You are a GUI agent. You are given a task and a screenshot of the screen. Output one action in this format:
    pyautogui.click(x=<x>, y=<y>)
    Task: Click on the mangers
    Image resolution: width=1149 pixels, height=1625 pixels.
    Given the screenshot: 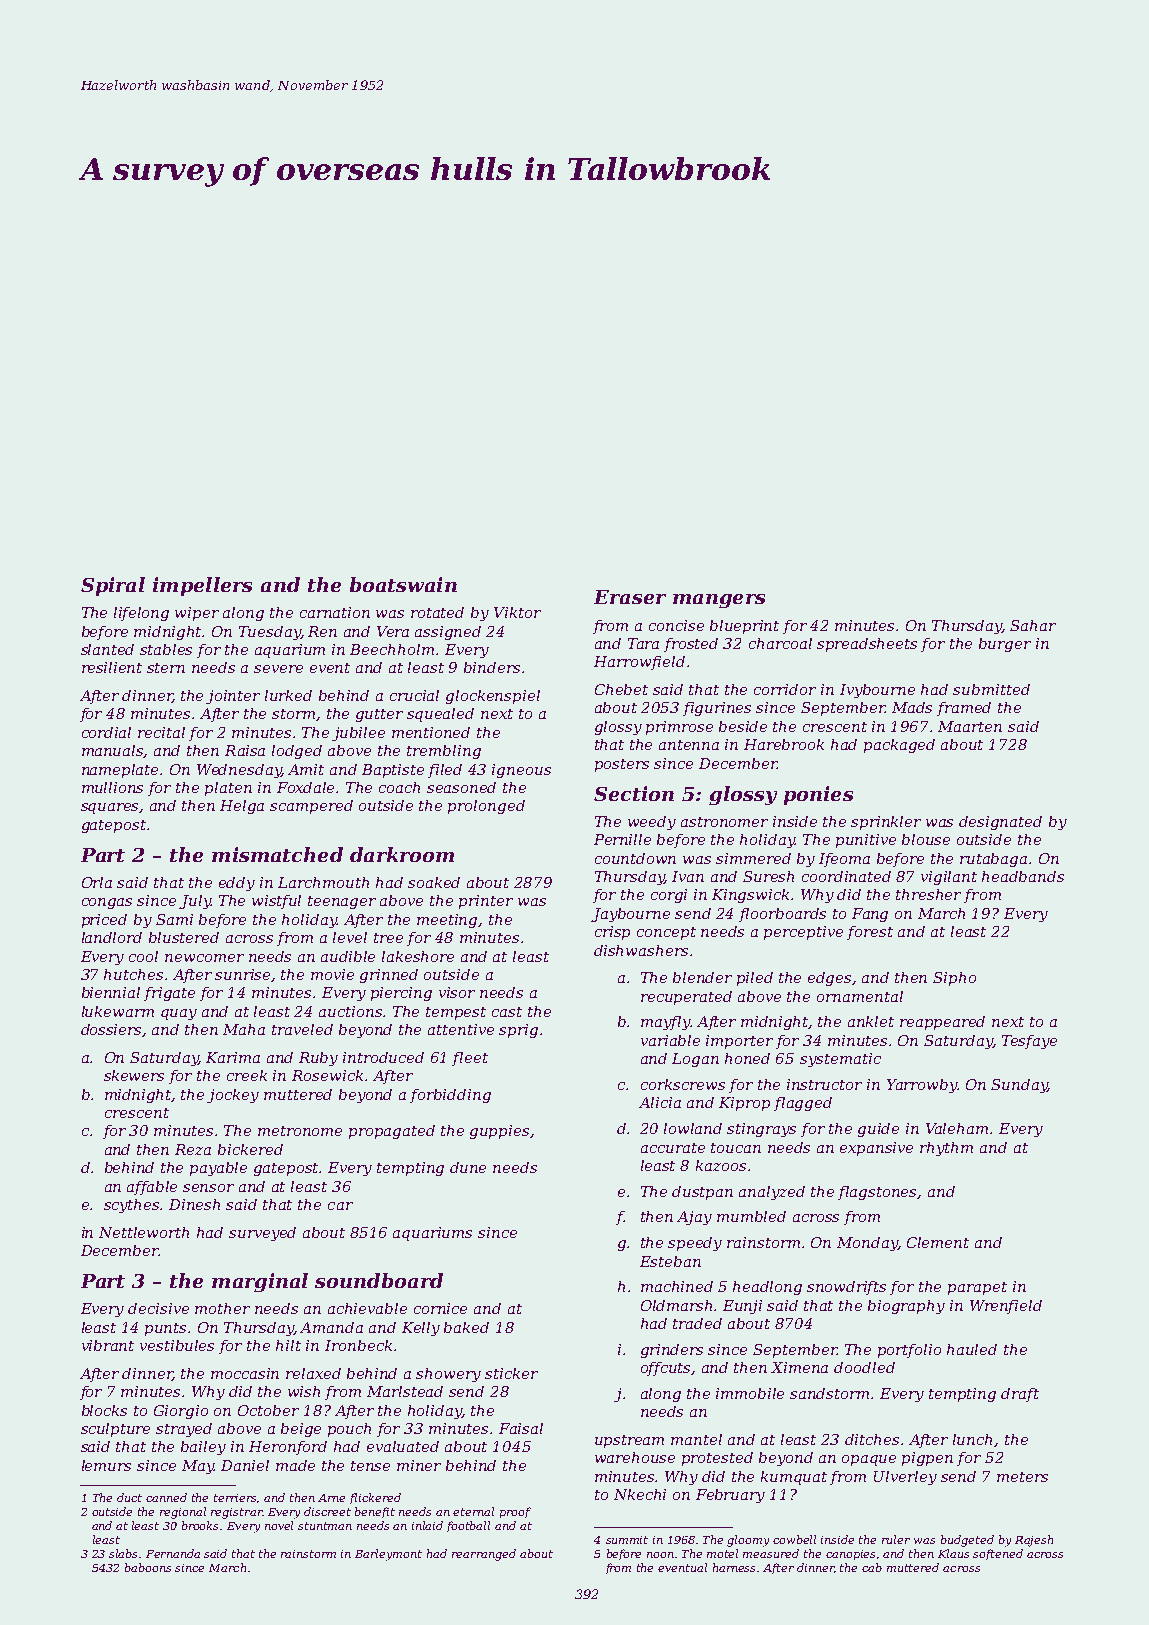 What is the action you would take?
    pyautogui.click(x=719, y=601)
